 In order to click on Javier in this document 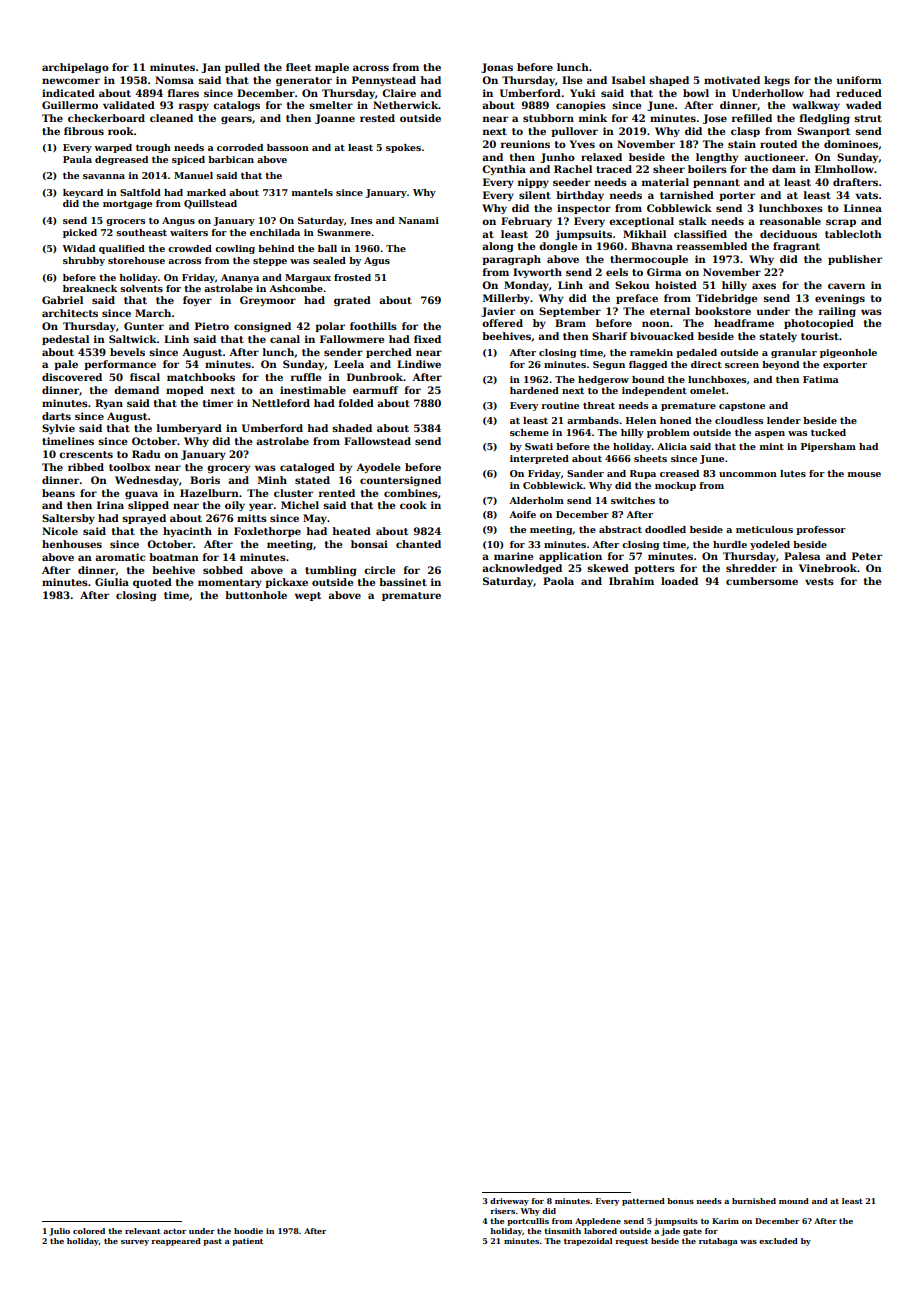, I will do `click(498, 312)`.
